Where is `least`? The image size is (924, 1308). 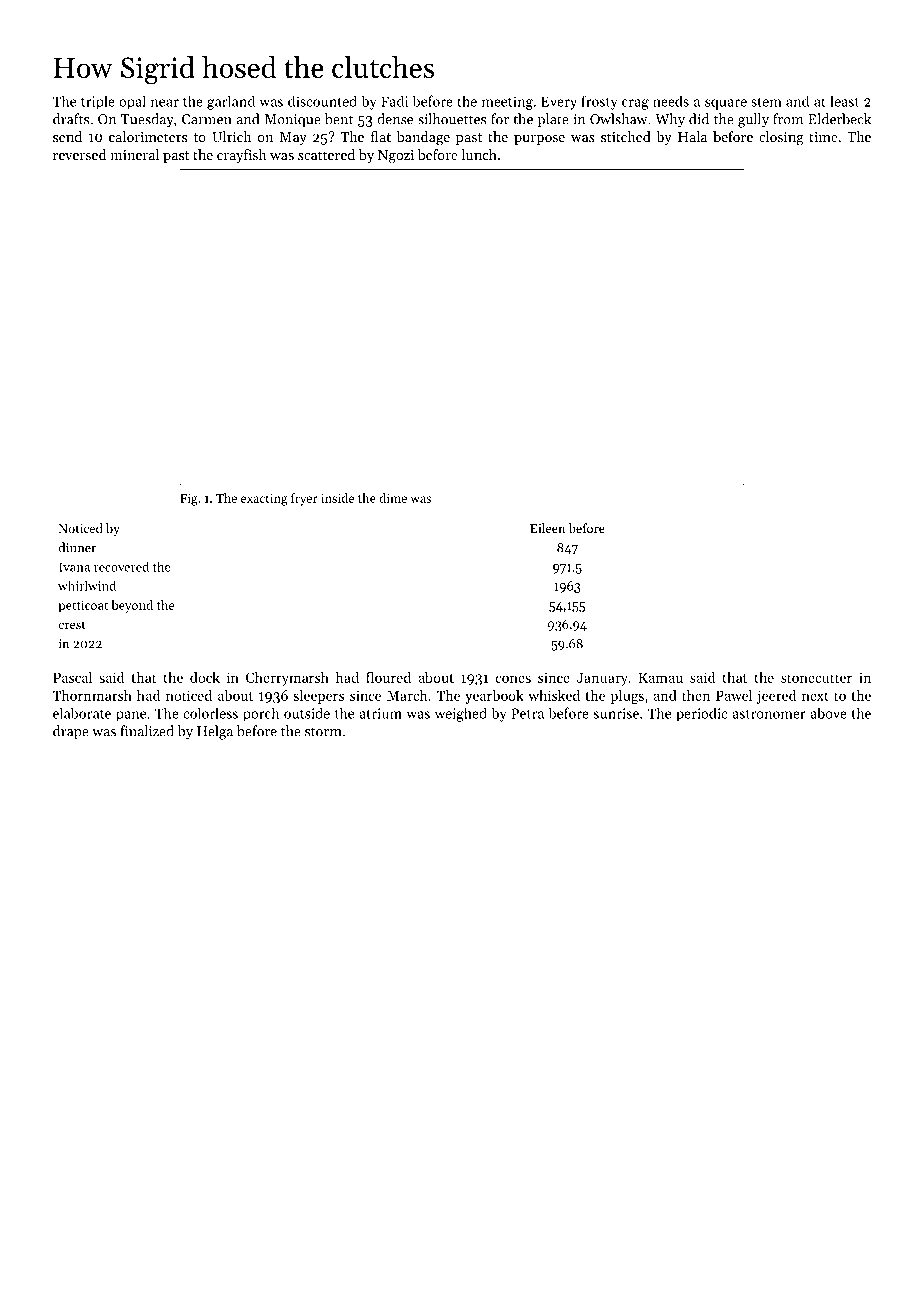
least is located at coordinates (844, 101).
